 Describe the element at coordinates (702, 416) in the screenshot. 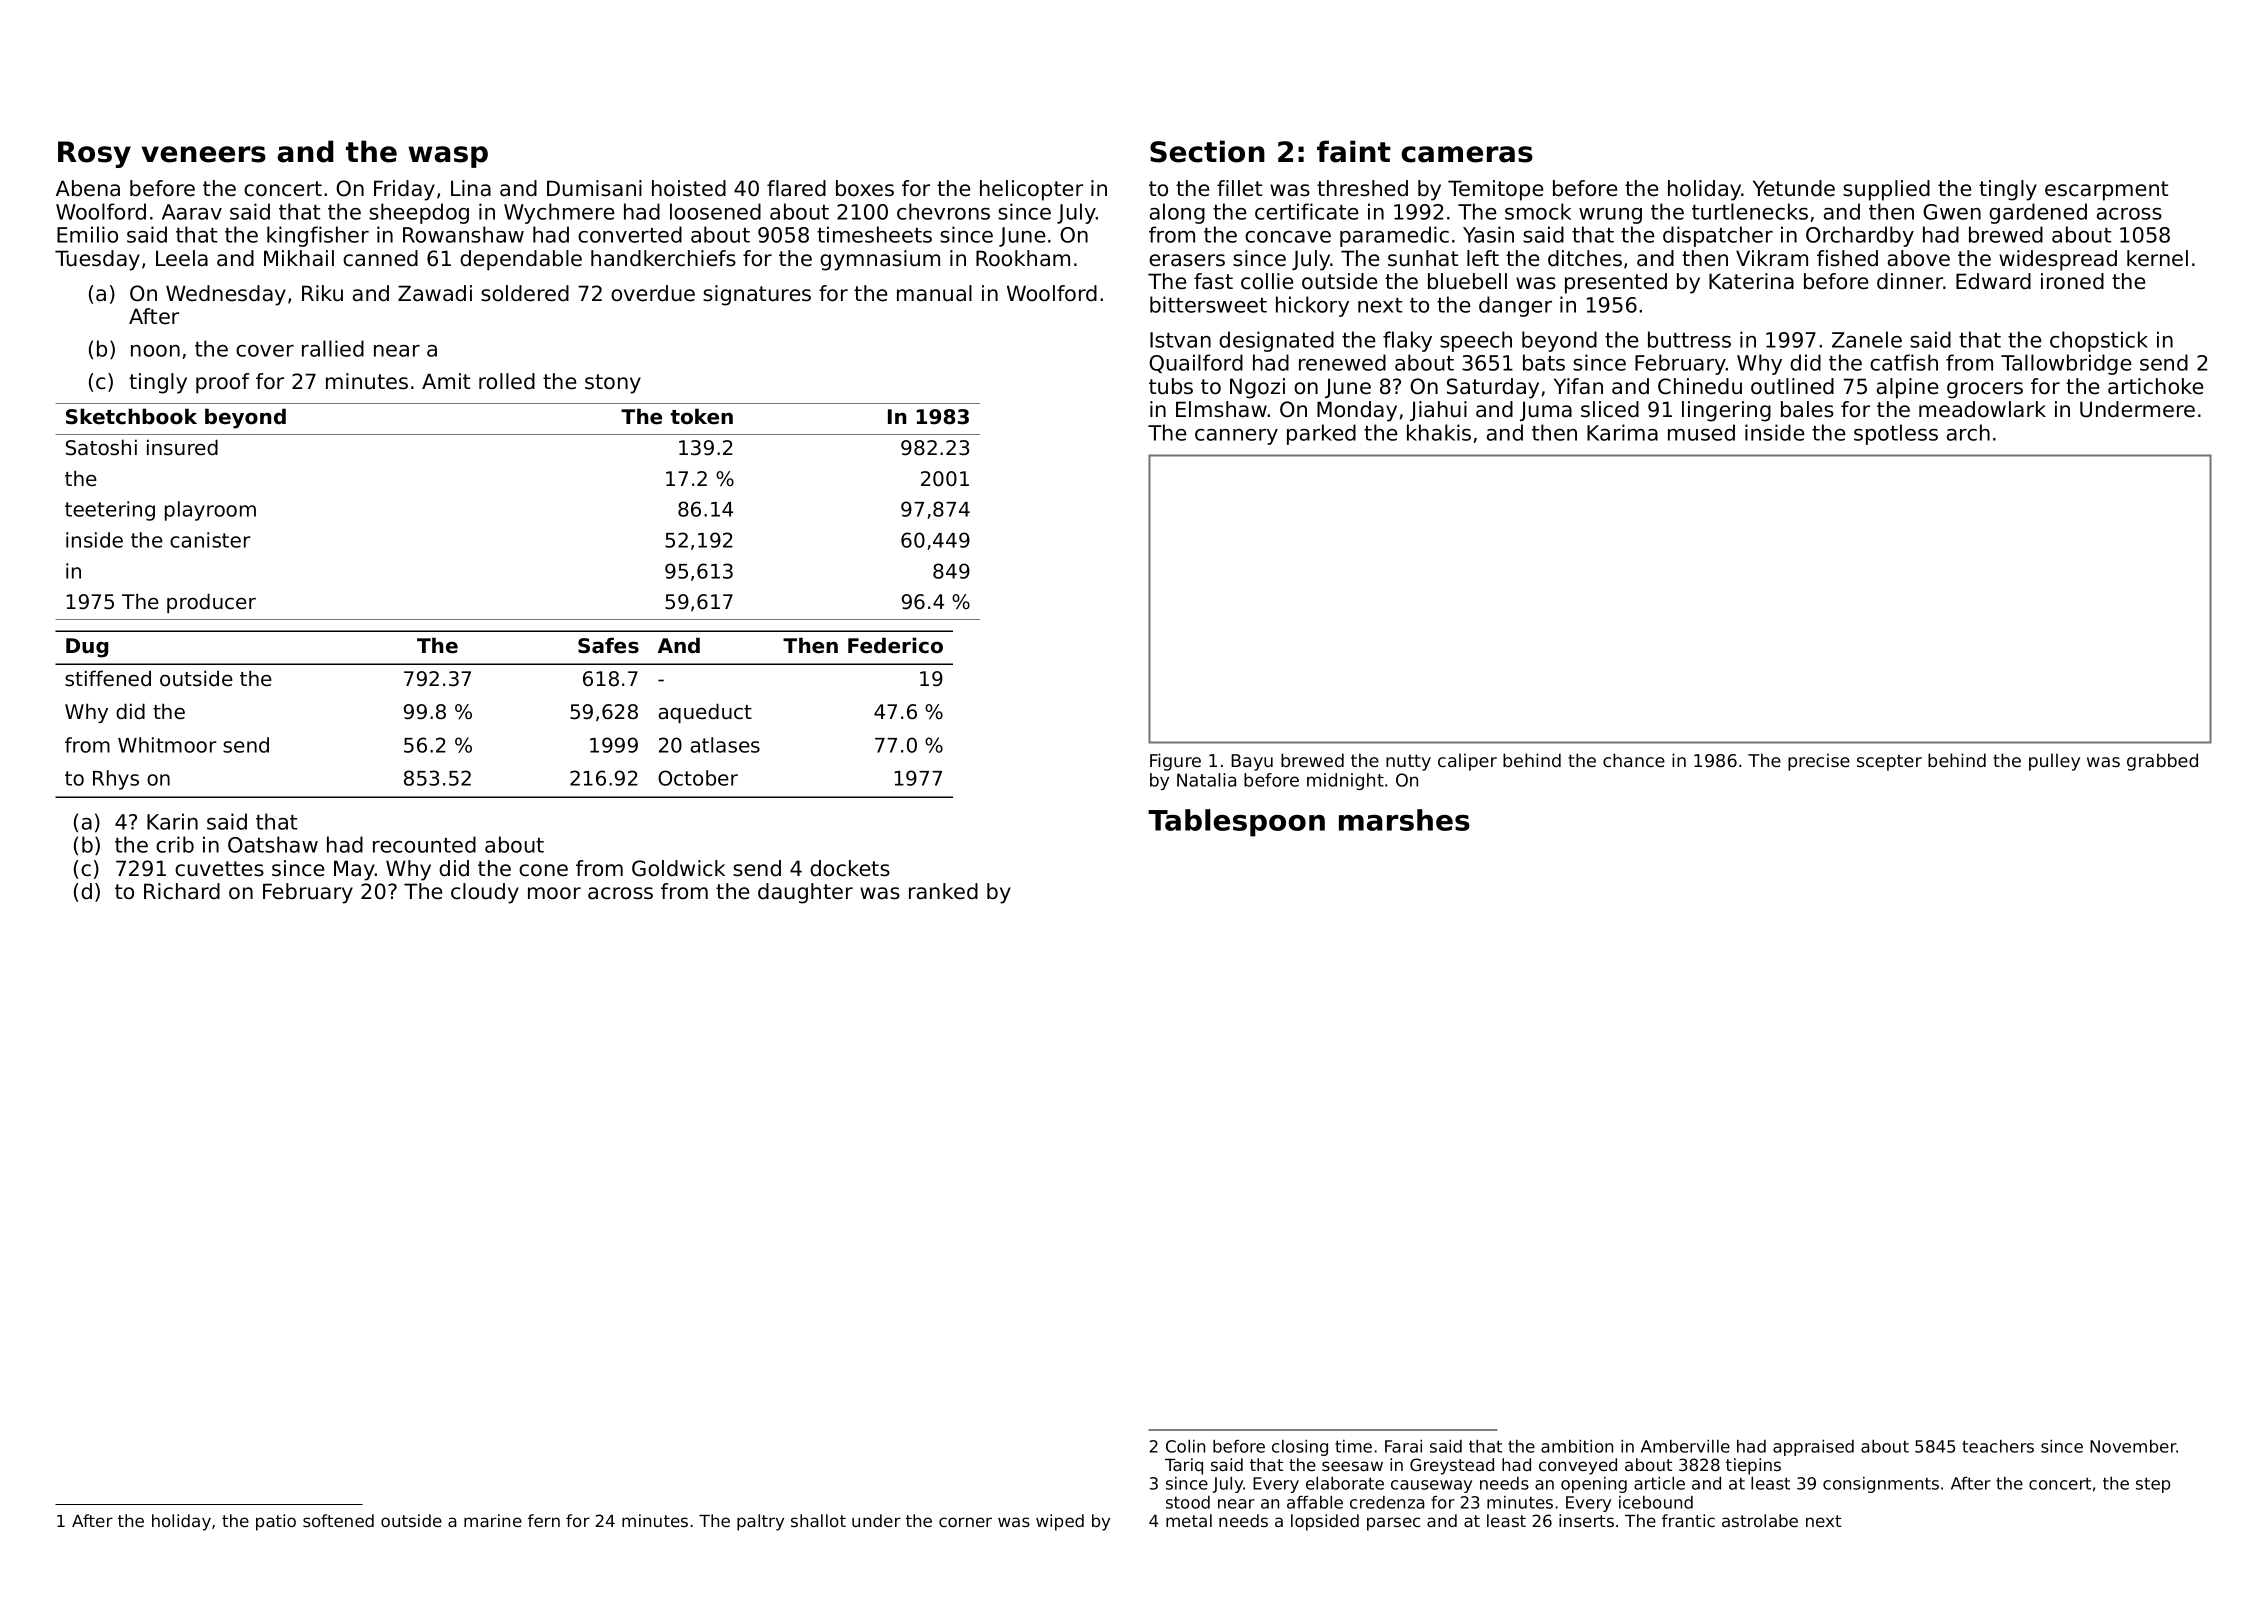

I see `token` at that location.
